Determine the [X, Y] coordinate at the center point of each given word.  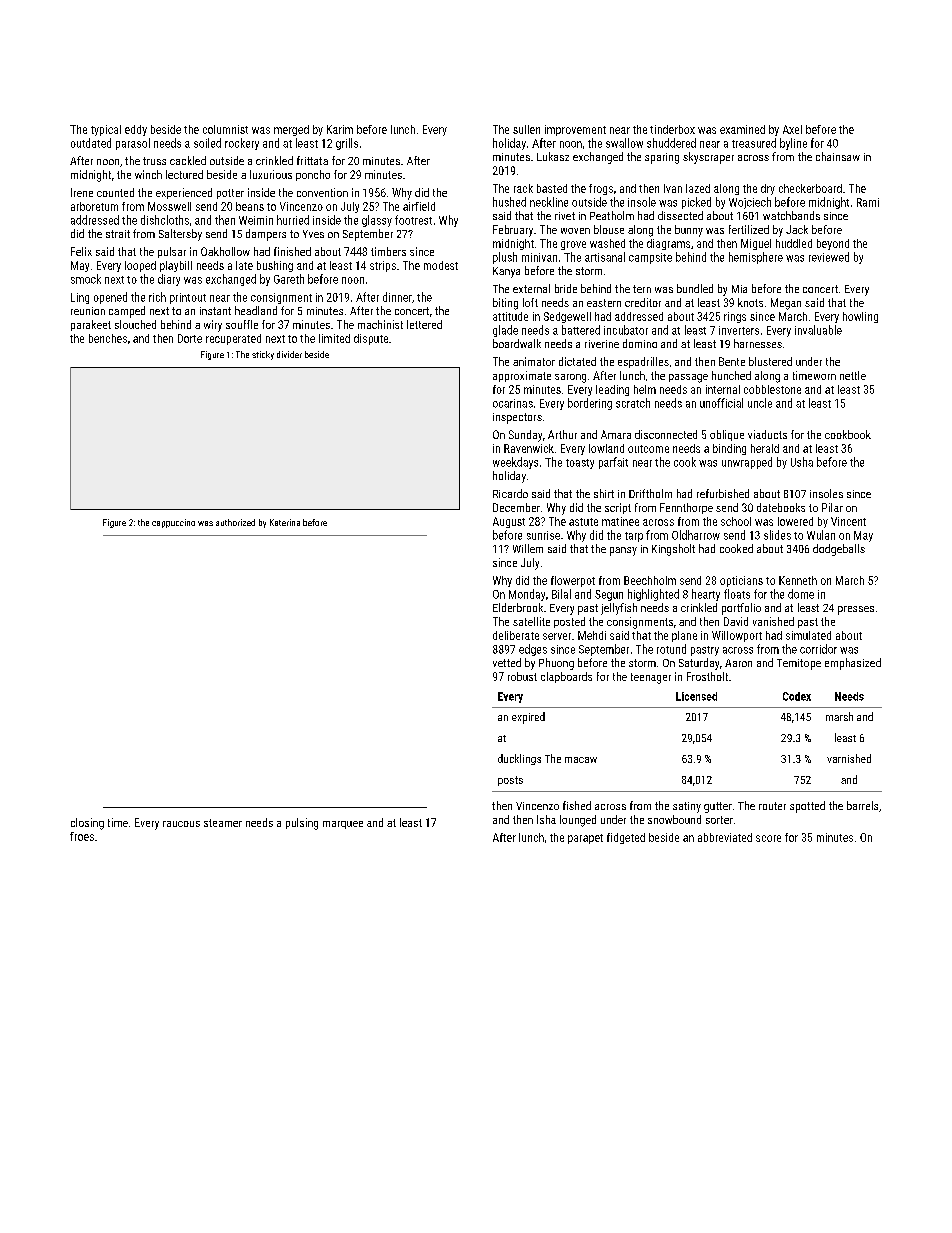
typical [106, 130]
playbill [176, 266]
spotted [807, 807]
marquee [343, 825]
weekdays [515, 463]
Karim [340, 129]
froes [82, 836]
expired [528, 718]
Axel [792, 129]
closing [87, 824]
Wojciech [750, 203]
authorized [235, 522]
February [513, 231]
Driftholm [650, 493]
